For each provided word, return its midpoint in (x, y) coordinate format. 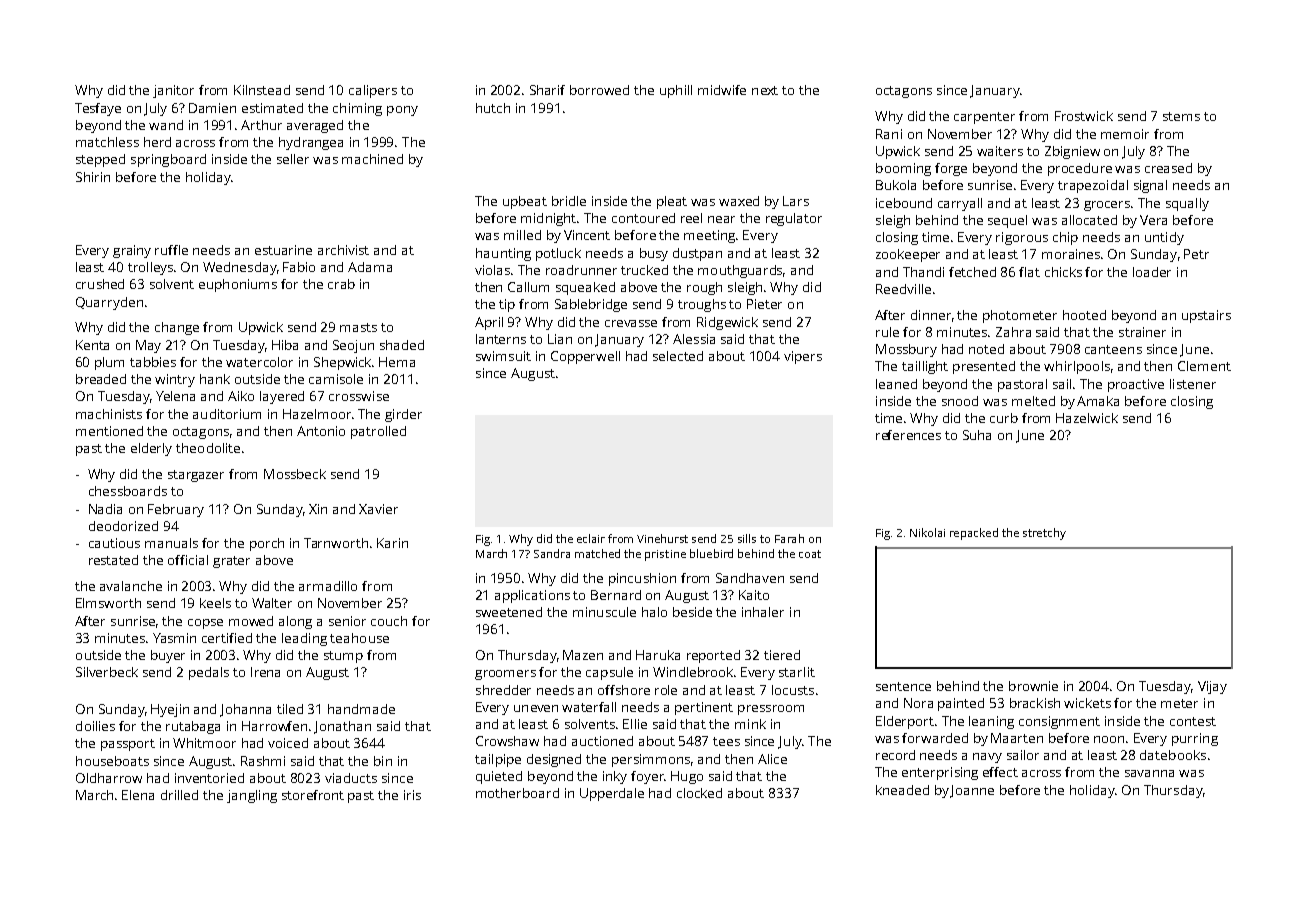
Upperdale (612, 794)
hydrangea (311, 143)
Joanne (972, 791)
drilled (179, 795)
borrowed (599, 90)
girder (403, 415)
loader (1152, 272)
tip (507, 305)
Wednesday (239, 268)
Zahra (1013, 332)
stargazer (196, 476)
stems (1181, 116)
